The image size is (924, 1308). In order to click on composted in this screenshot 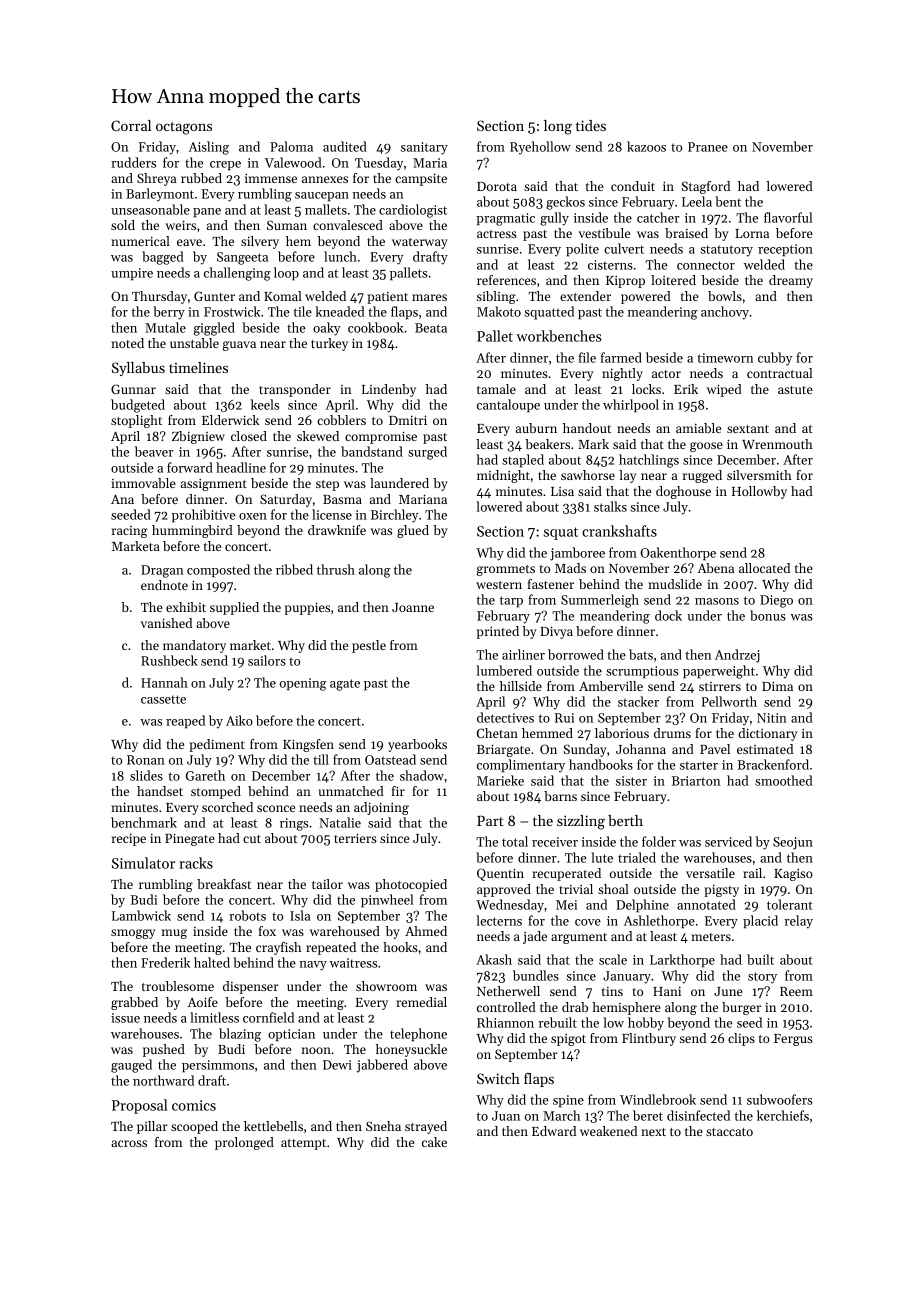, I will do `click(218, 570)`.
